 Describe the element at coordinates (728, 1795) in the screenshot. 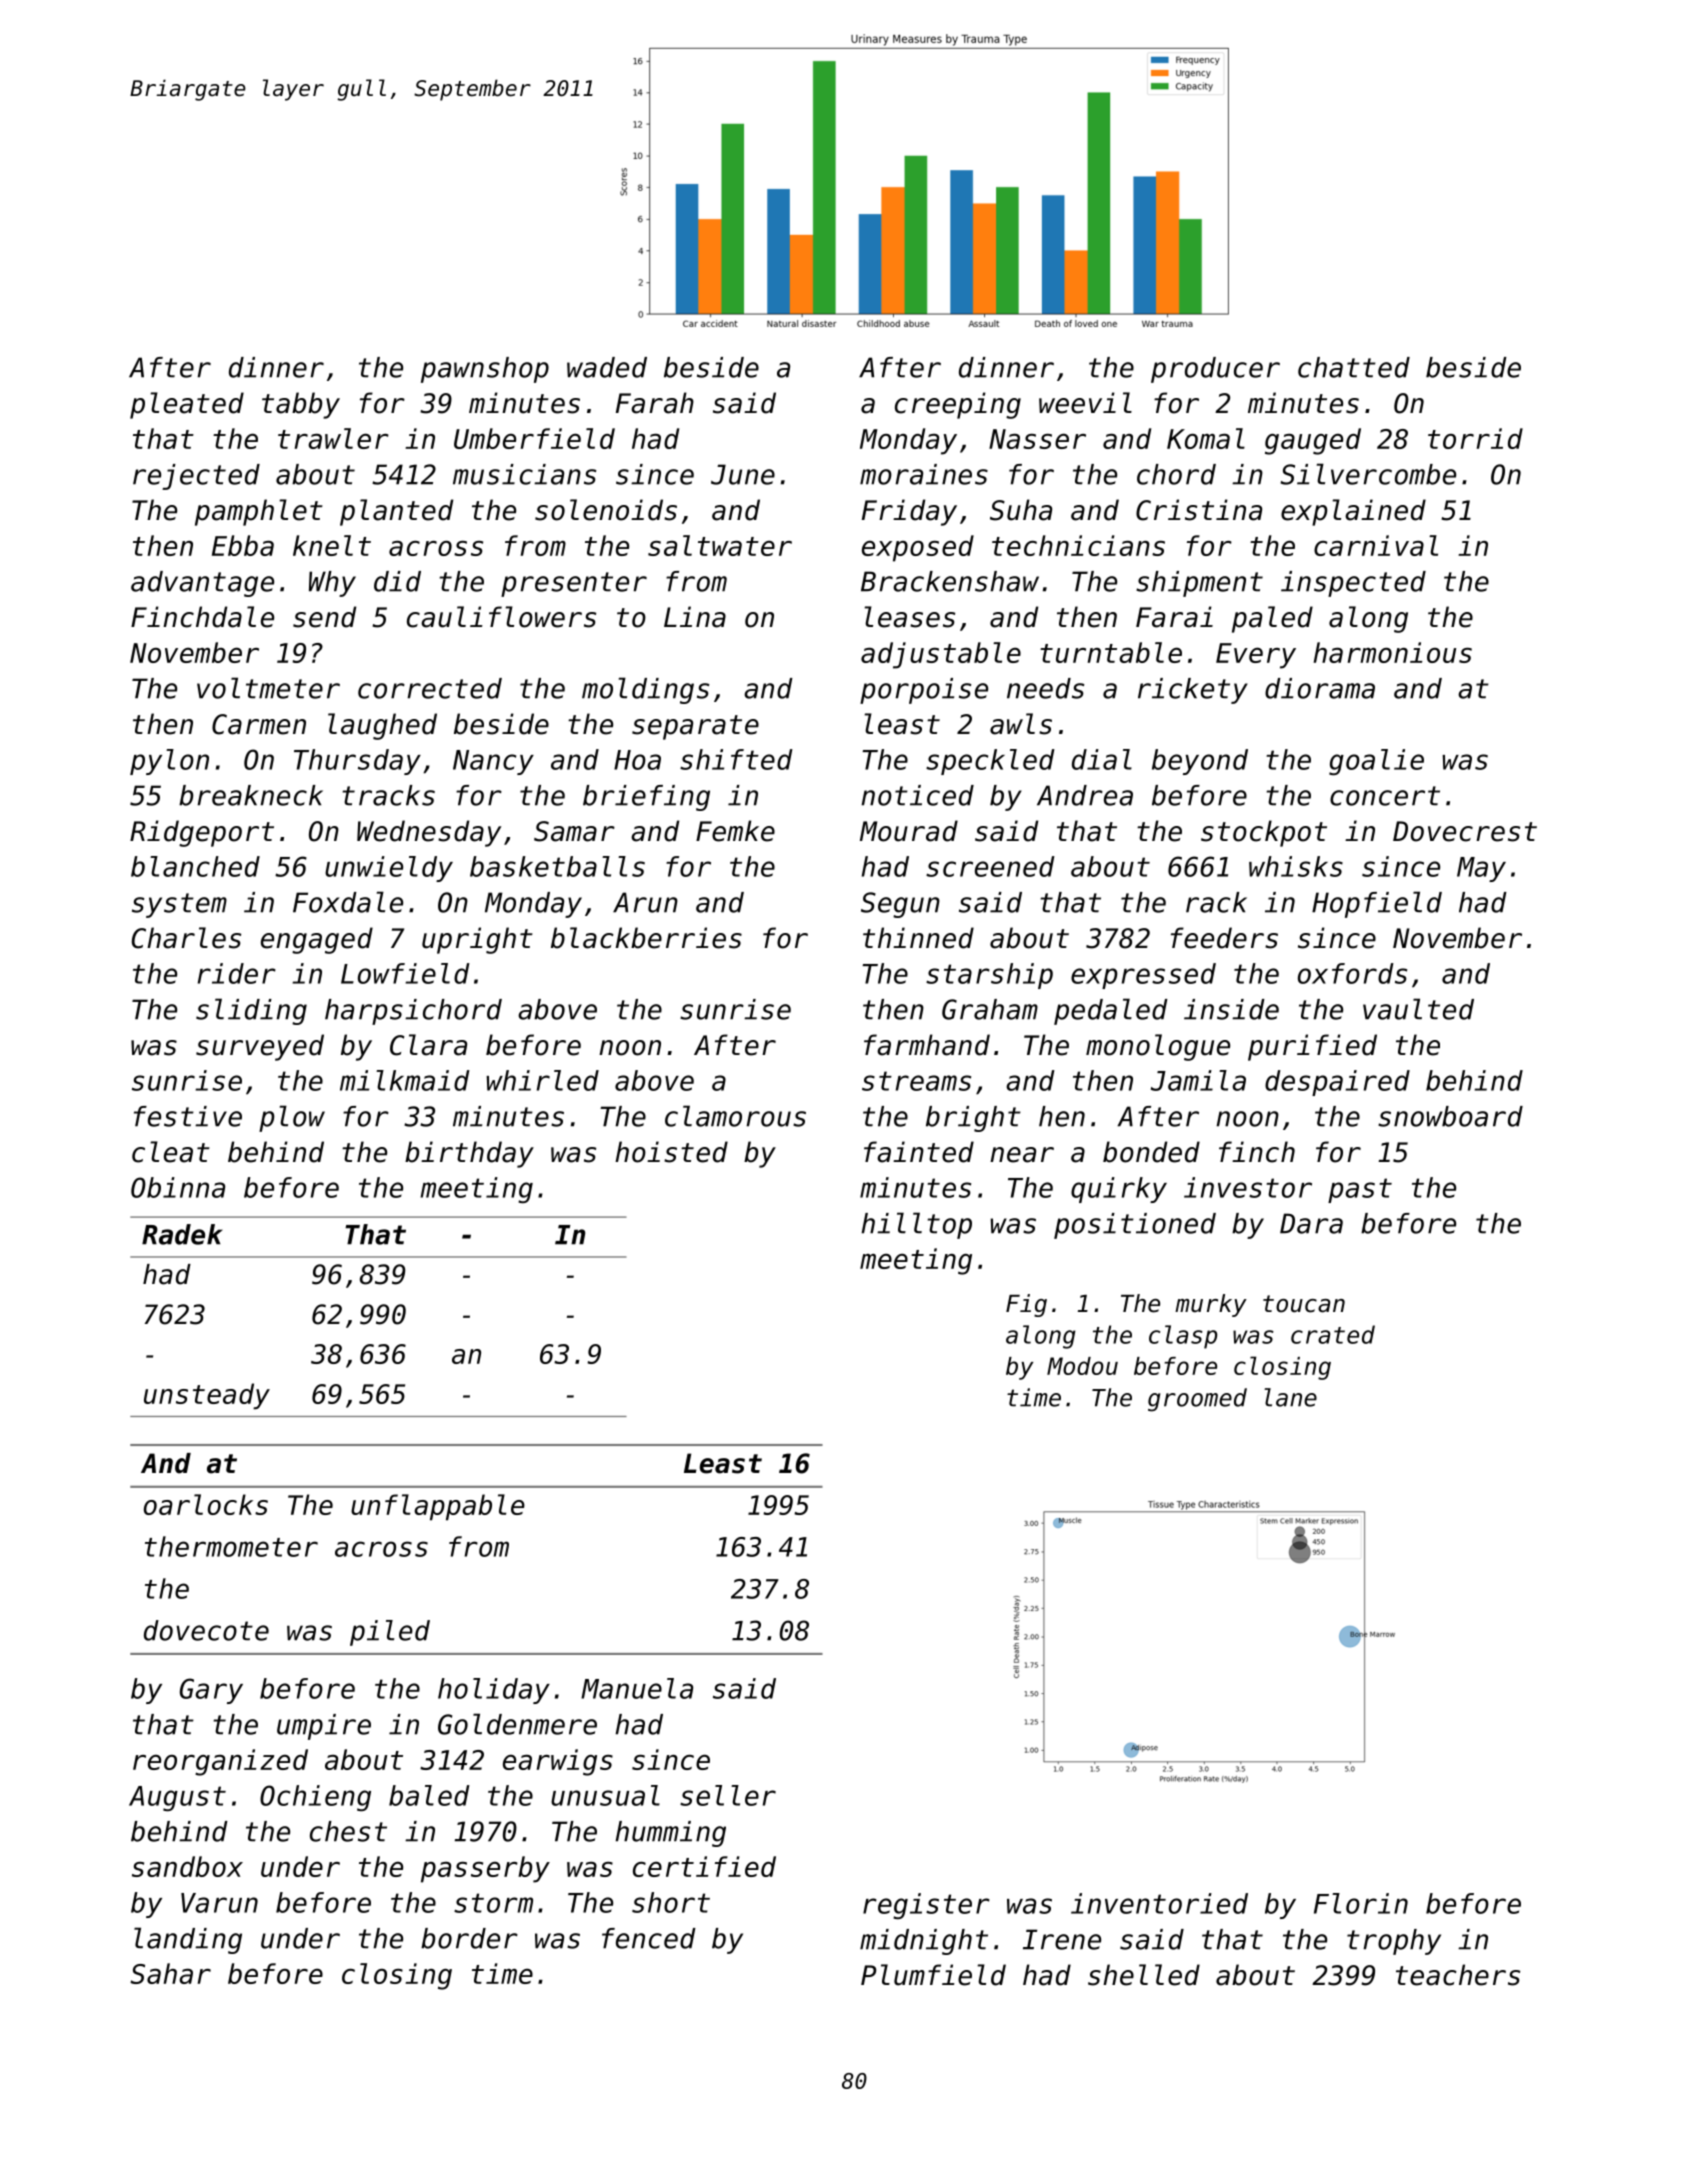

I see `seller` at that location.
